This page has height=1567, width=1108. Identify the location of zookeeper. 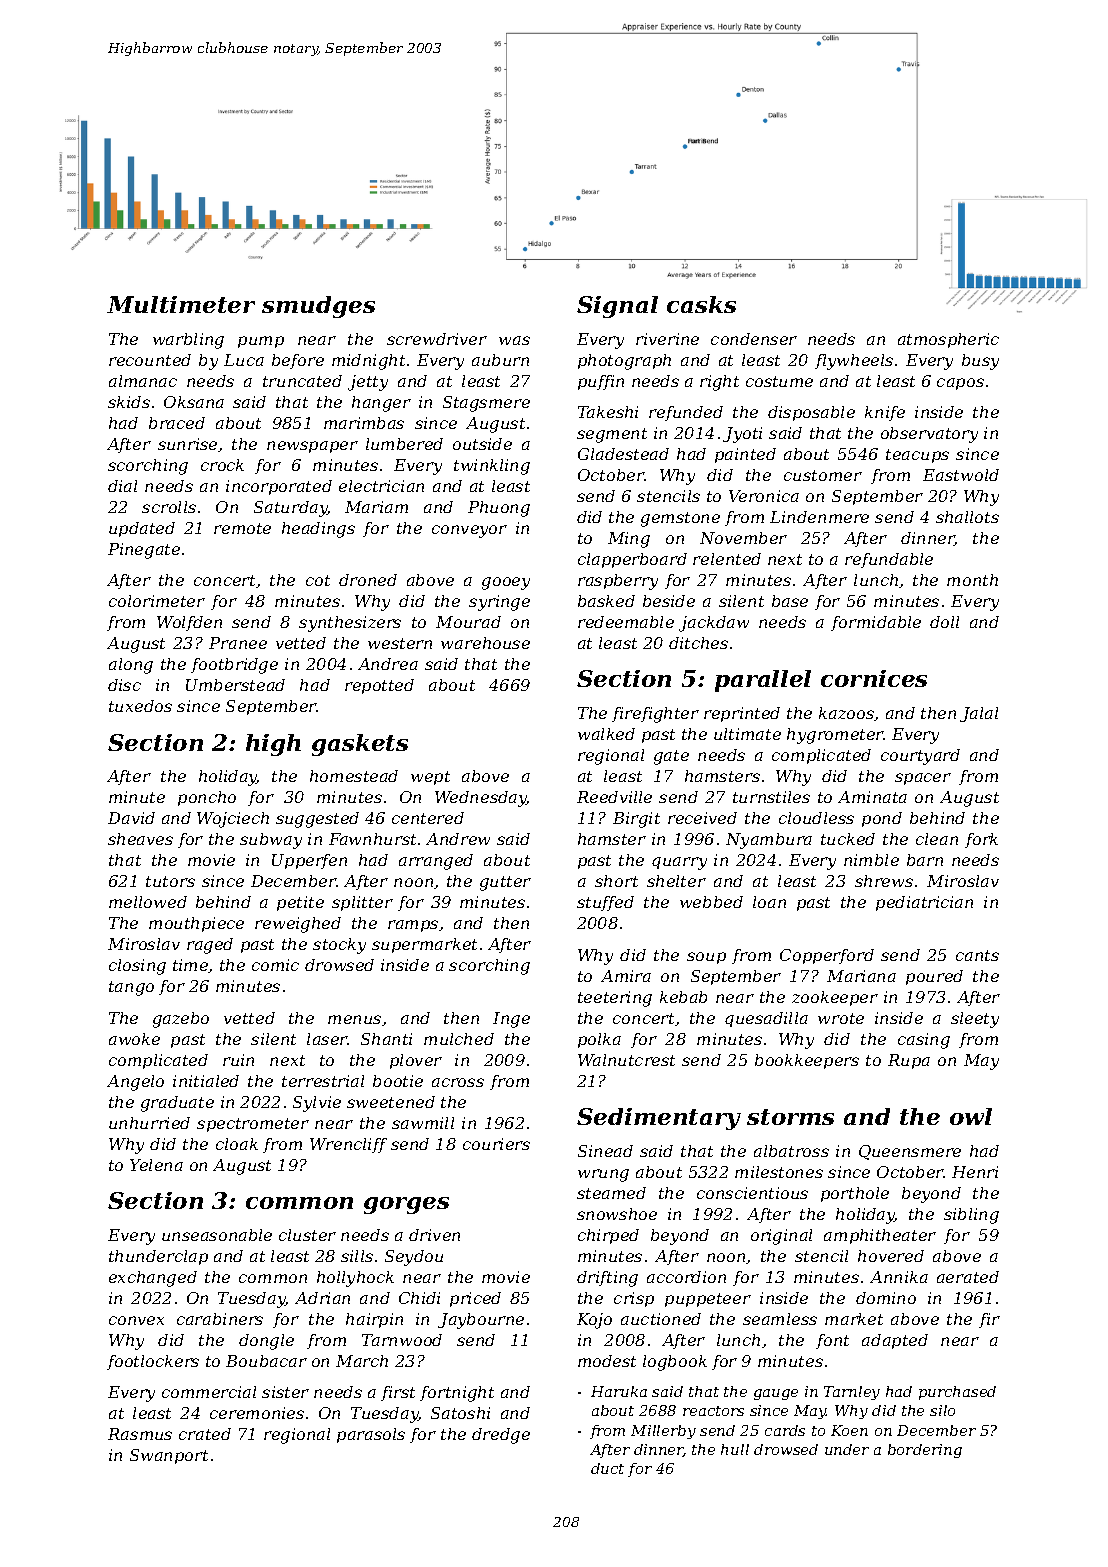
(835, 998).
